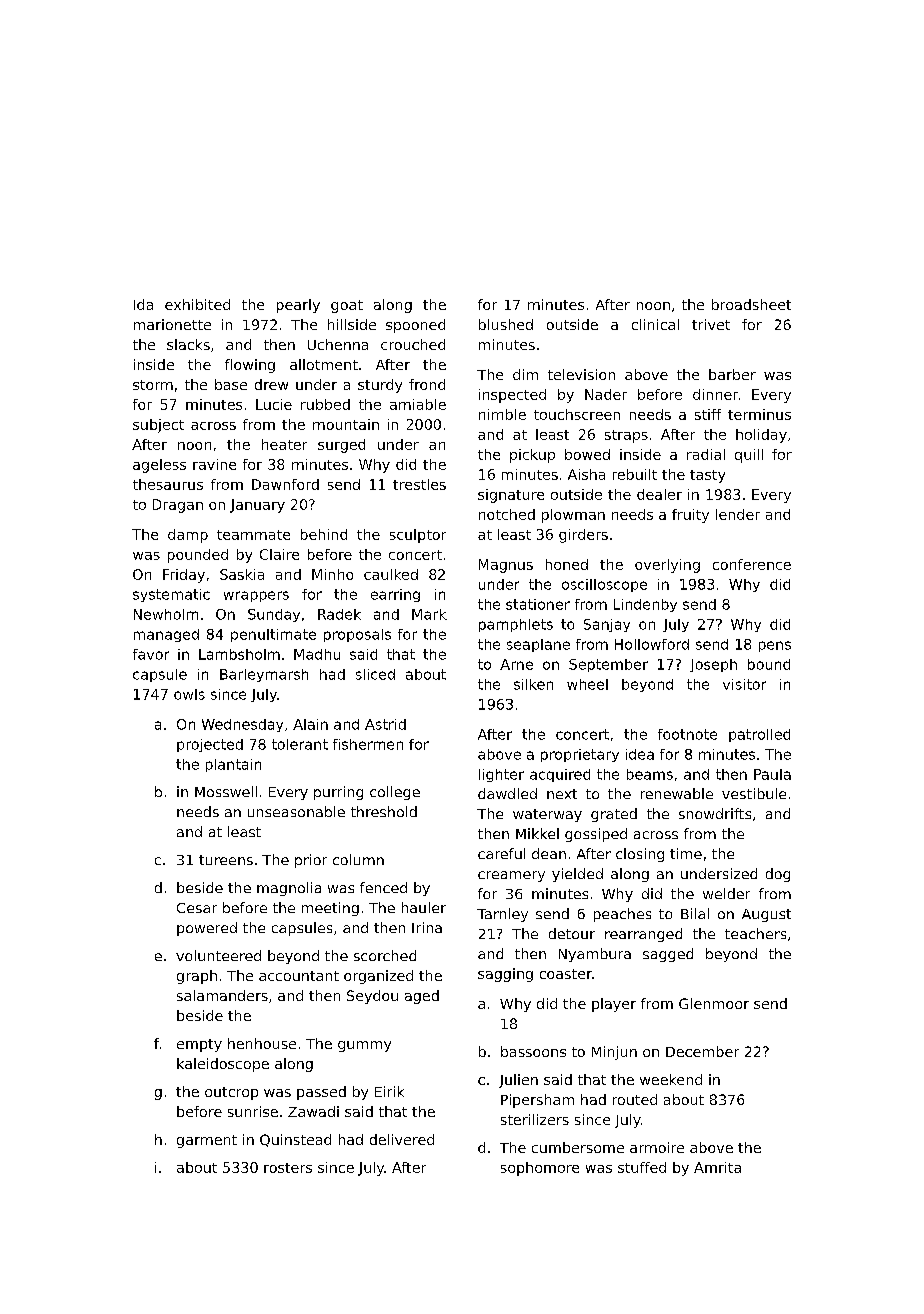 The image size is (924, 1314). What do you see at coordinates (775, 646) in the image?
I see `pens` at bounding box center [775, 646].
